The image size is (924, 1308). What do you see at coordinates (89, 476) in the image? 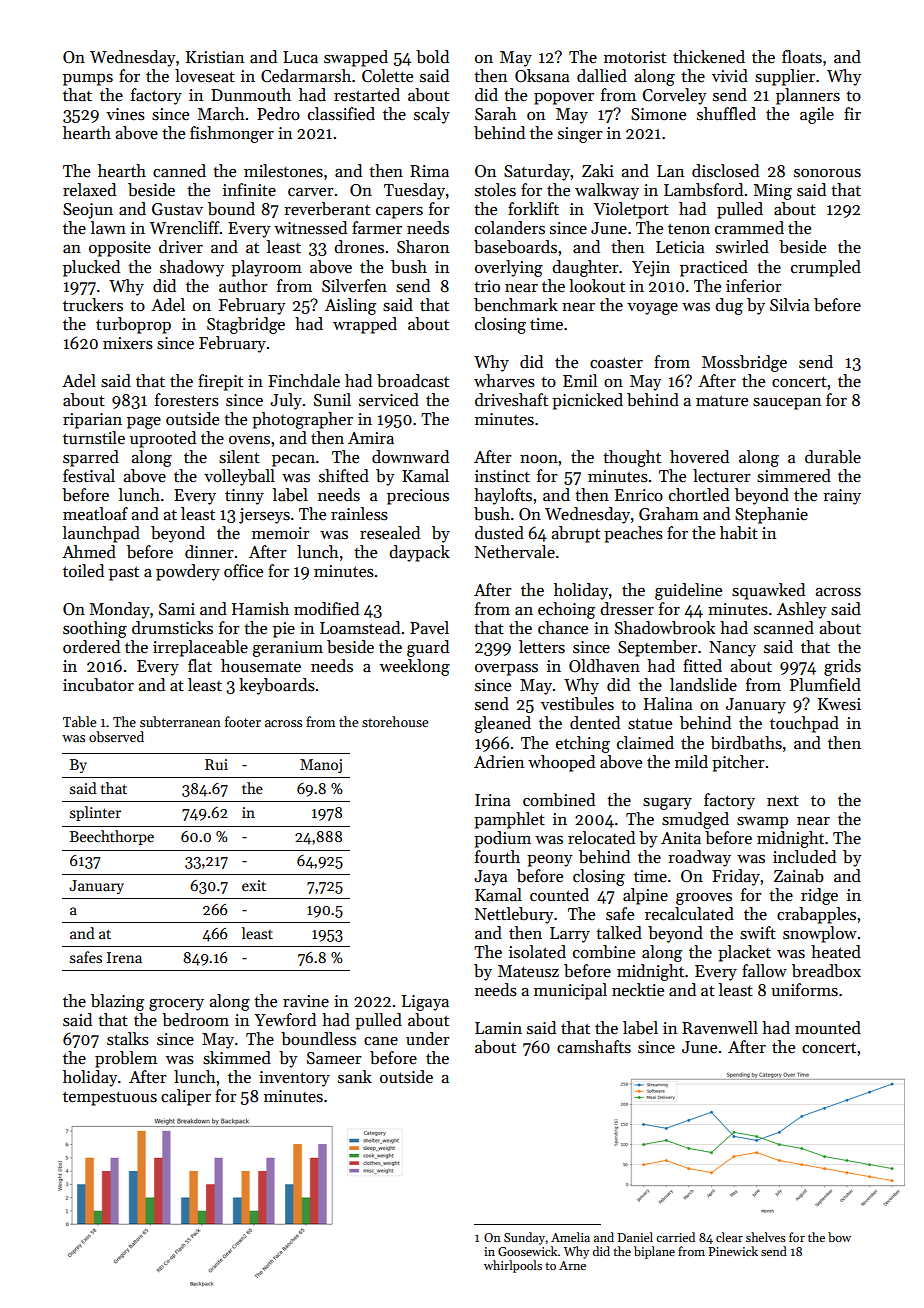
I see `festival` at bounding box center [89, 476].
